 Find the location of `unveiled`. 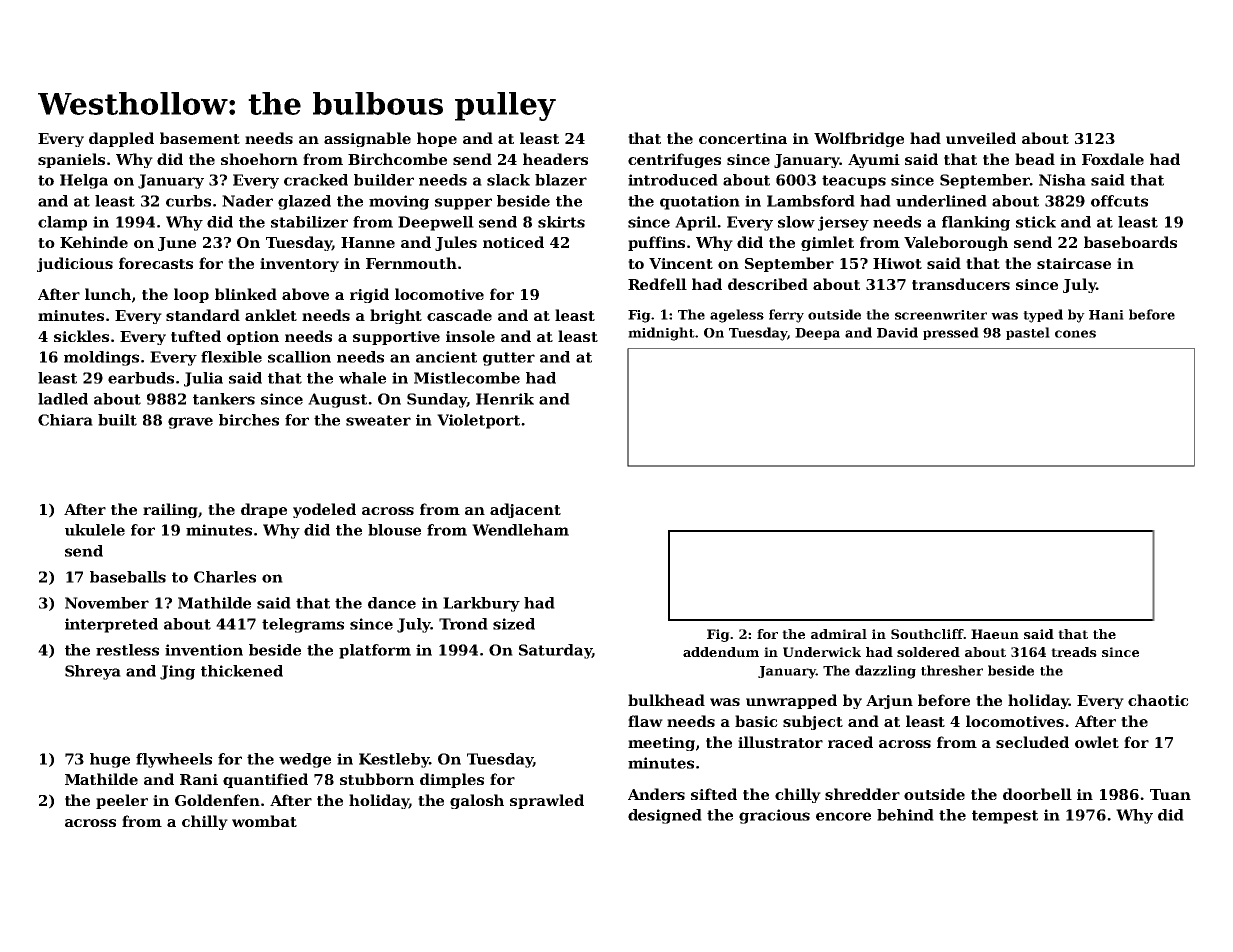

unveiled is located at coordinates (981, 138).
